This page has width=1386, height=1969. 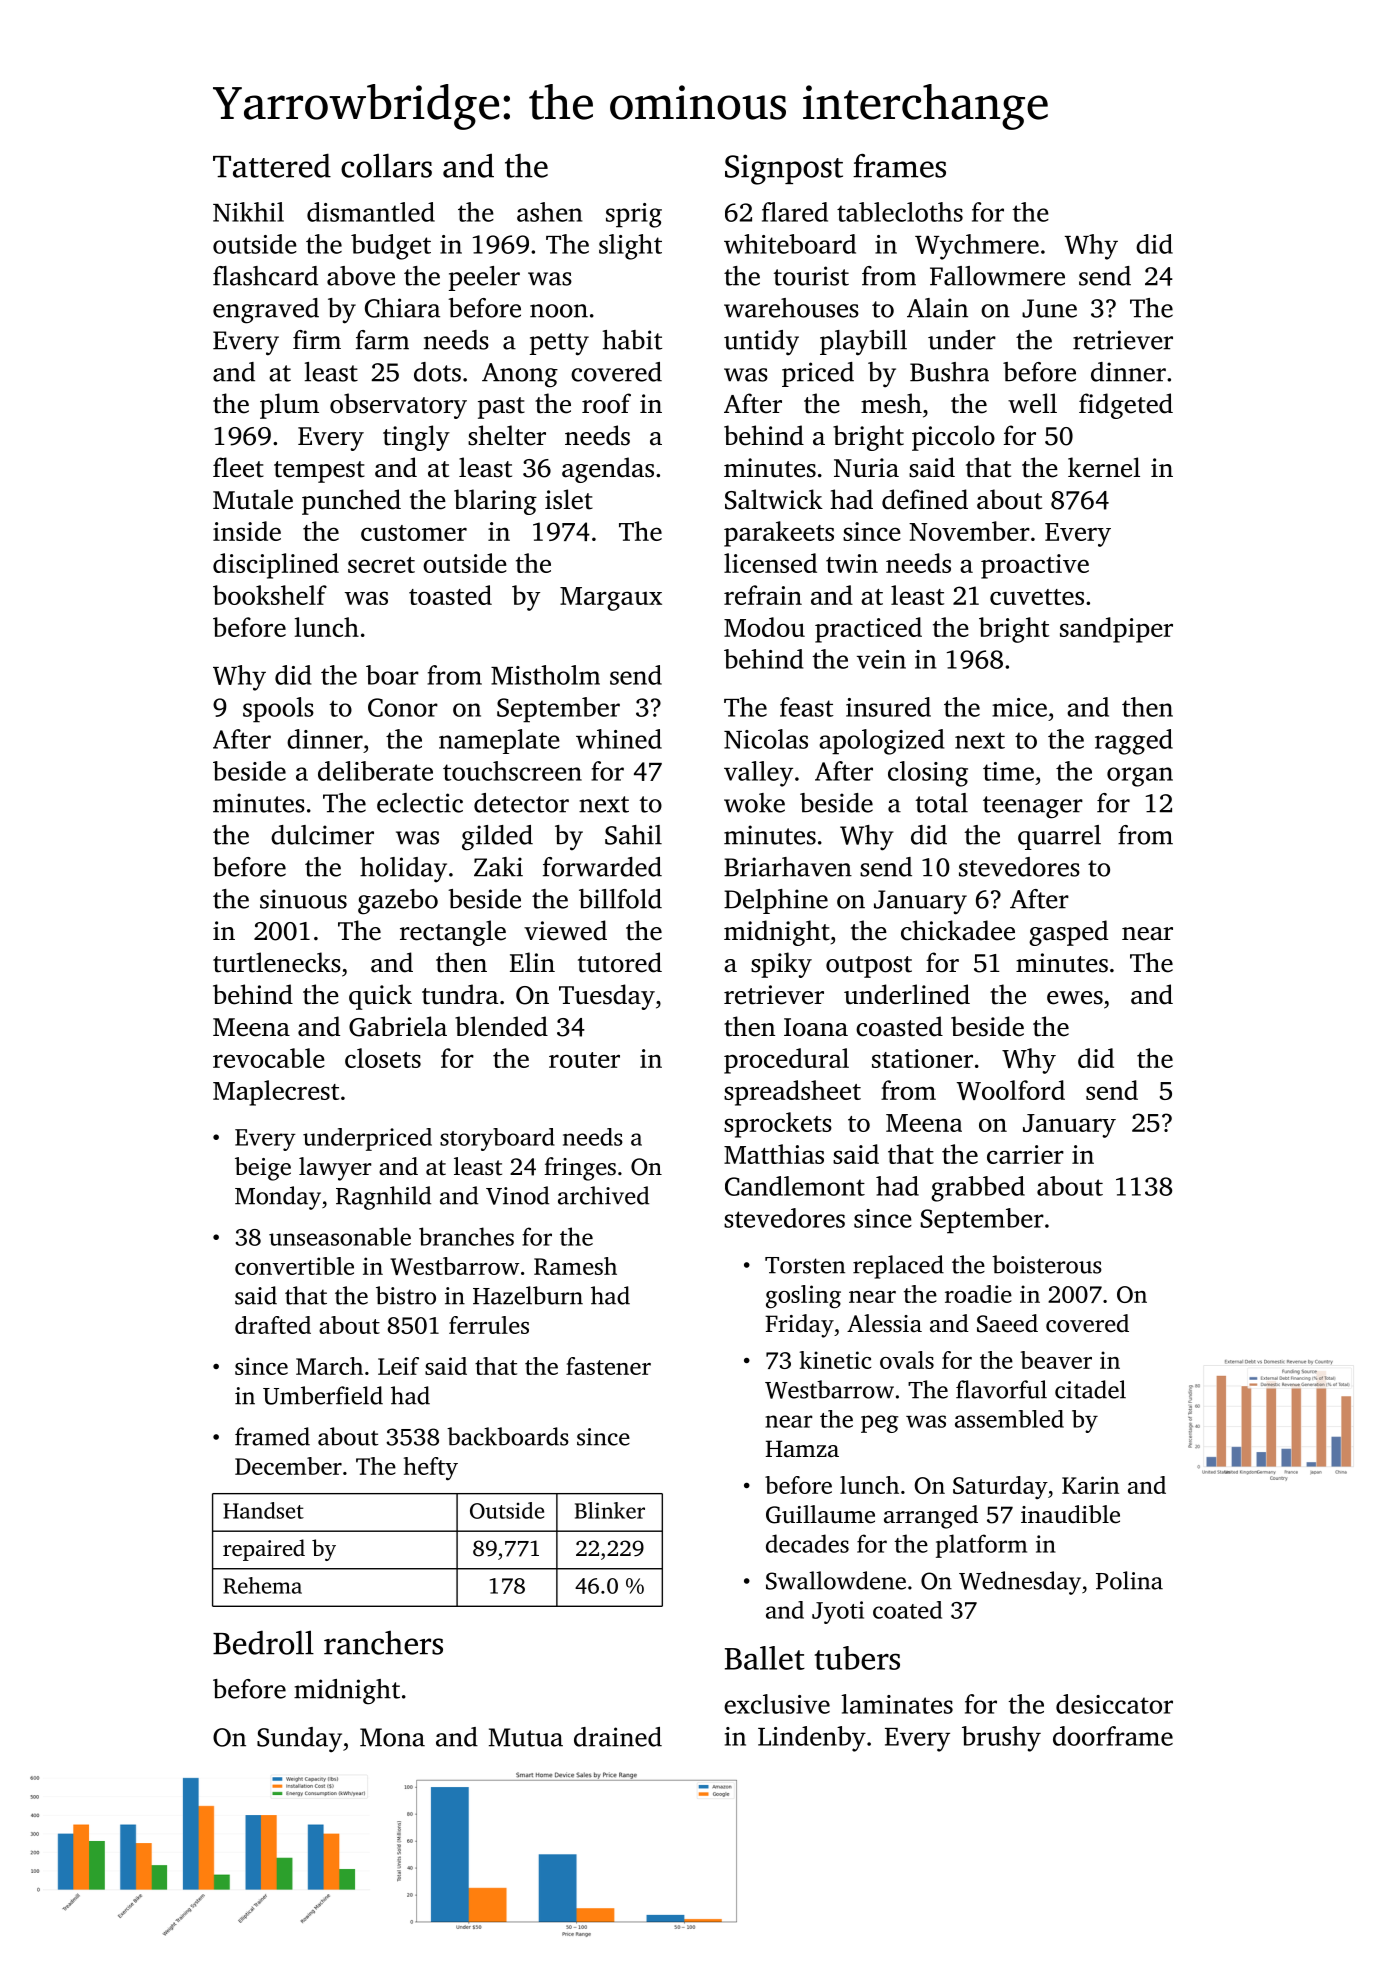 I want to click on Tattered, so click(x=272, y=165).
